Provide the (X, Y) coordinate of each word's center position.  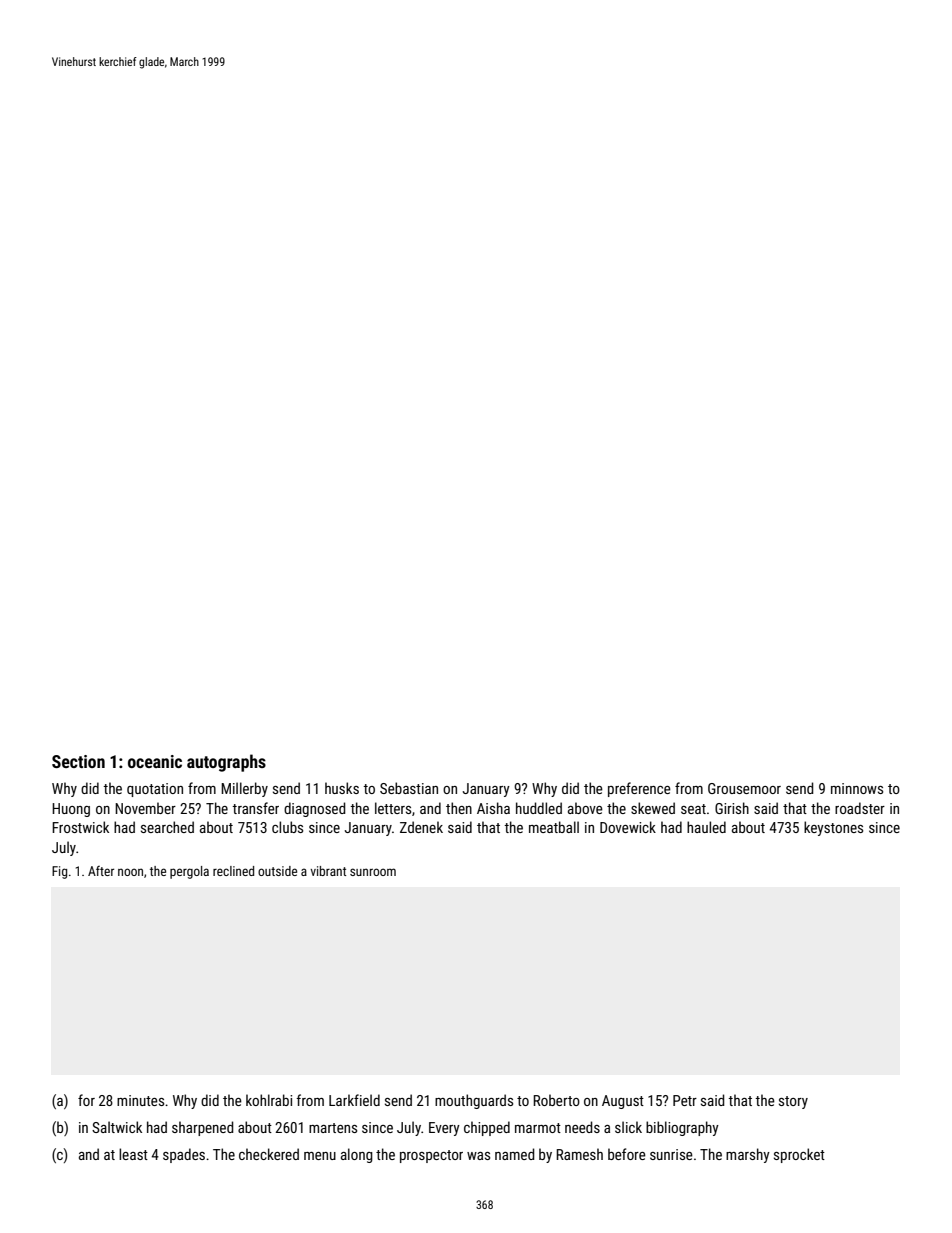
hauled (706, 827)
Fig (59, 872)
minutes (140, 1100)
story (793, 1102)
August (623, 1102)
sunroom (373, 872)
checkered (269, 1154)
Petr (685, 1100)
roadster (860, 808)
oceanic (155, 761)
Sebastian (409, 788)
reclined (233, 871)
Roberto (556, 1100)
